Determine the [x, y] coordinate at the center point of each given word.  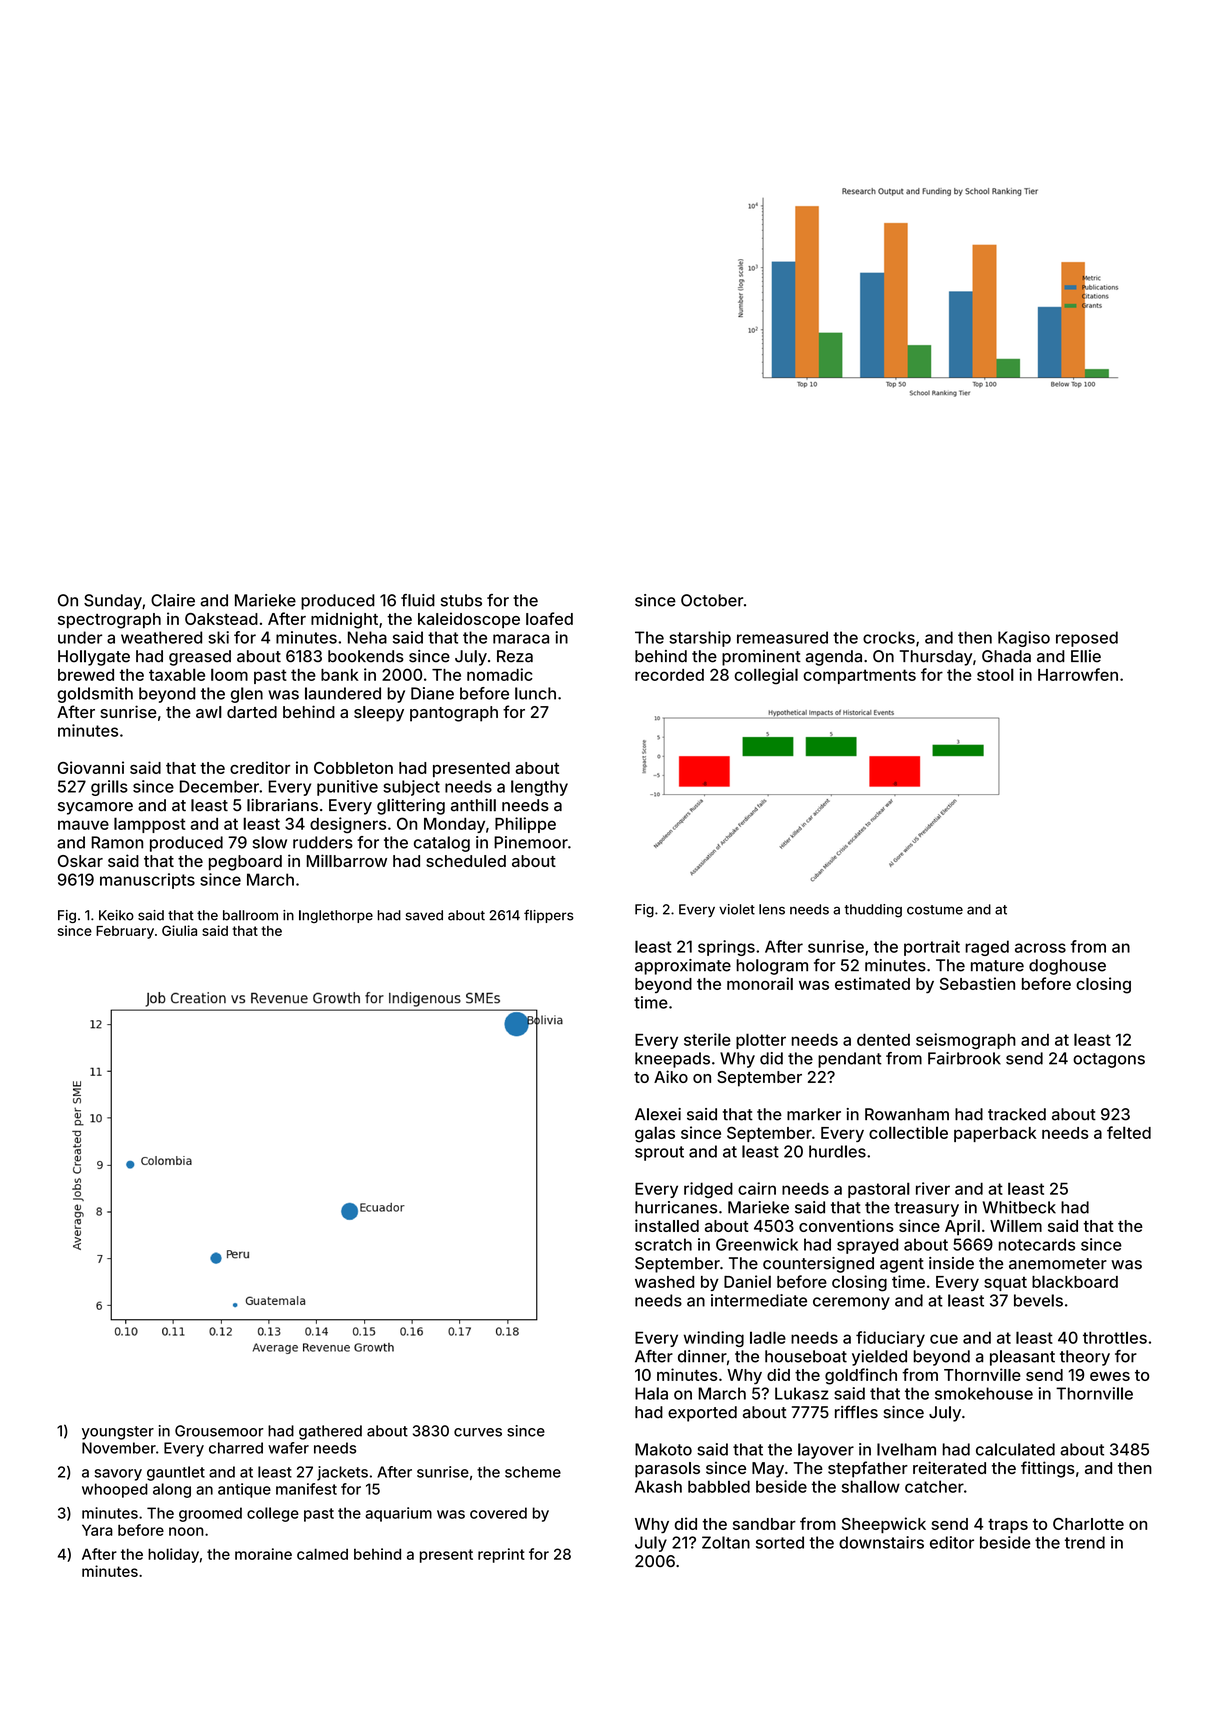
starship [700, 639]
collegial [766, 676]
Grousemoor [219, 1431]
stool [995, 674]
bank [340, 675]
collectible [908, 1132]
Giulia [179, 930]
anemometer [1058, 1264]
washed [664, 1282]
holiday [173, 1555]
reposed [1087, 639]
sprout [659, 1153]
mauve [83, 825]
